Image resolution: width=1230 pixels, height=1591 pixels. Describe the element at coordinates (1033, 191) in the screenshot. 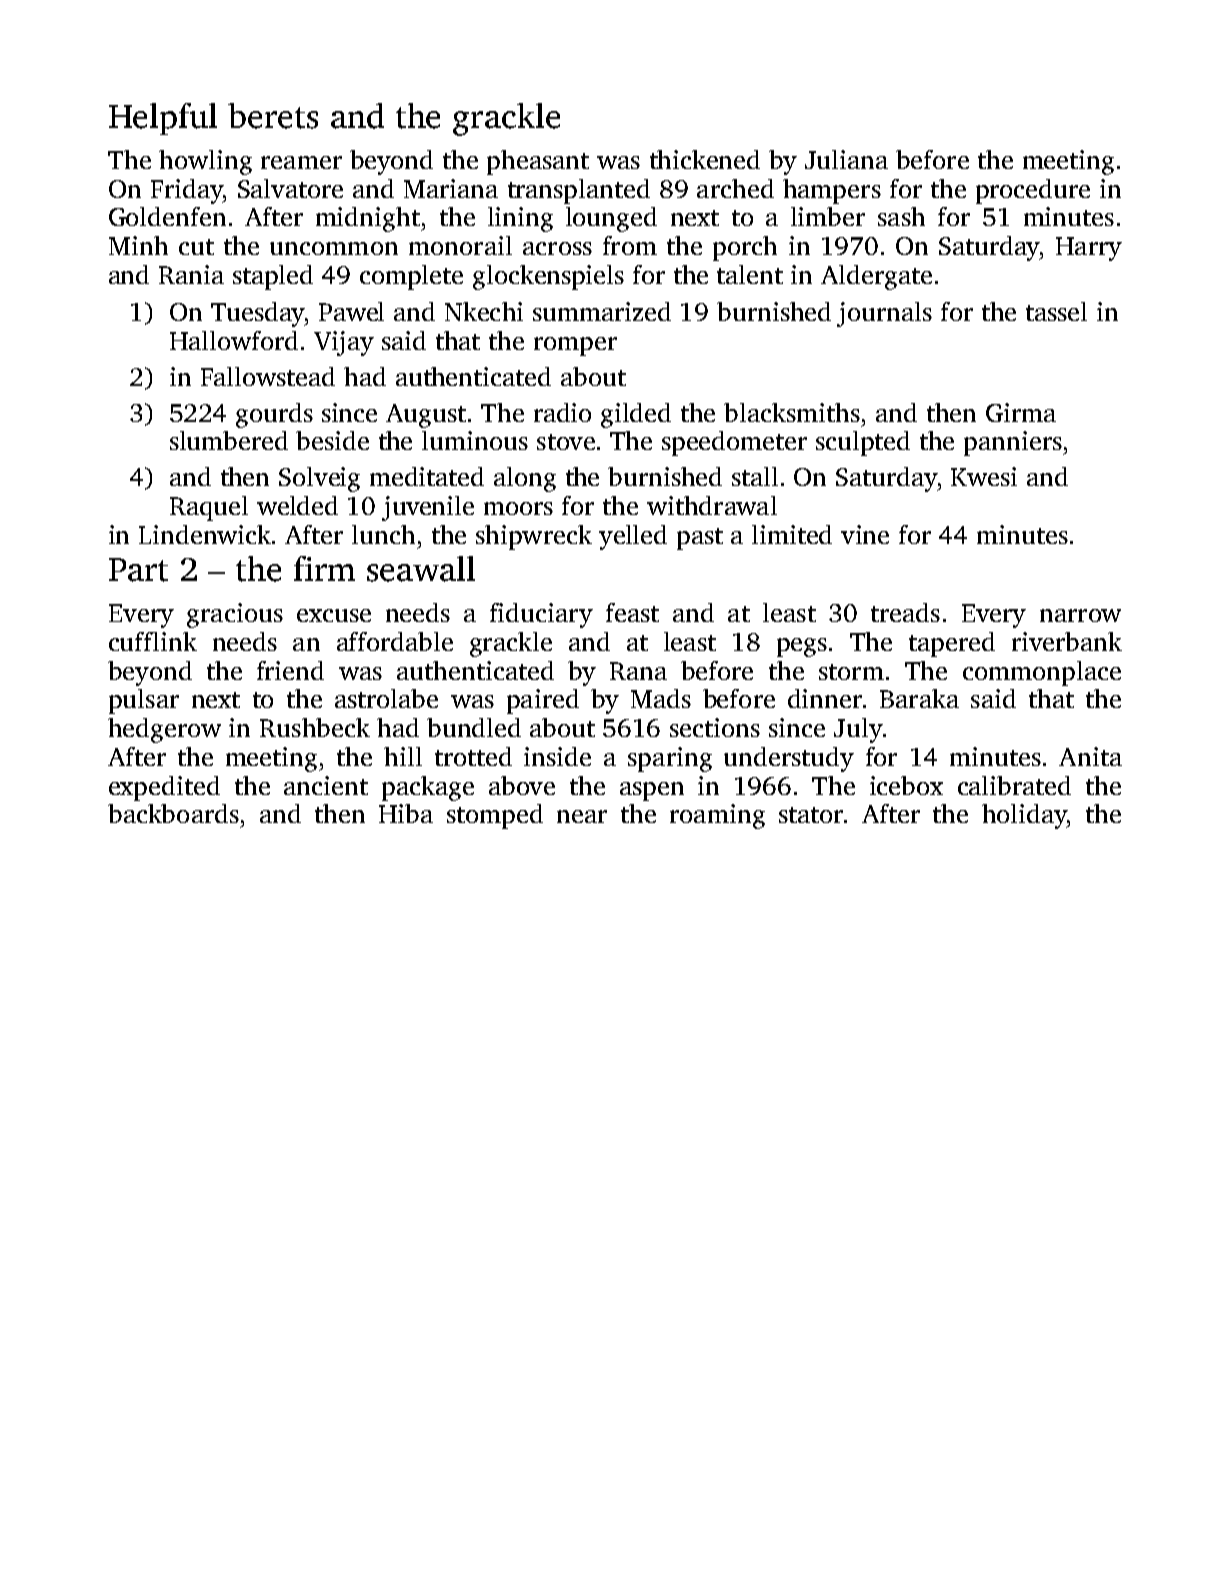

I see `procedure` at that location.
